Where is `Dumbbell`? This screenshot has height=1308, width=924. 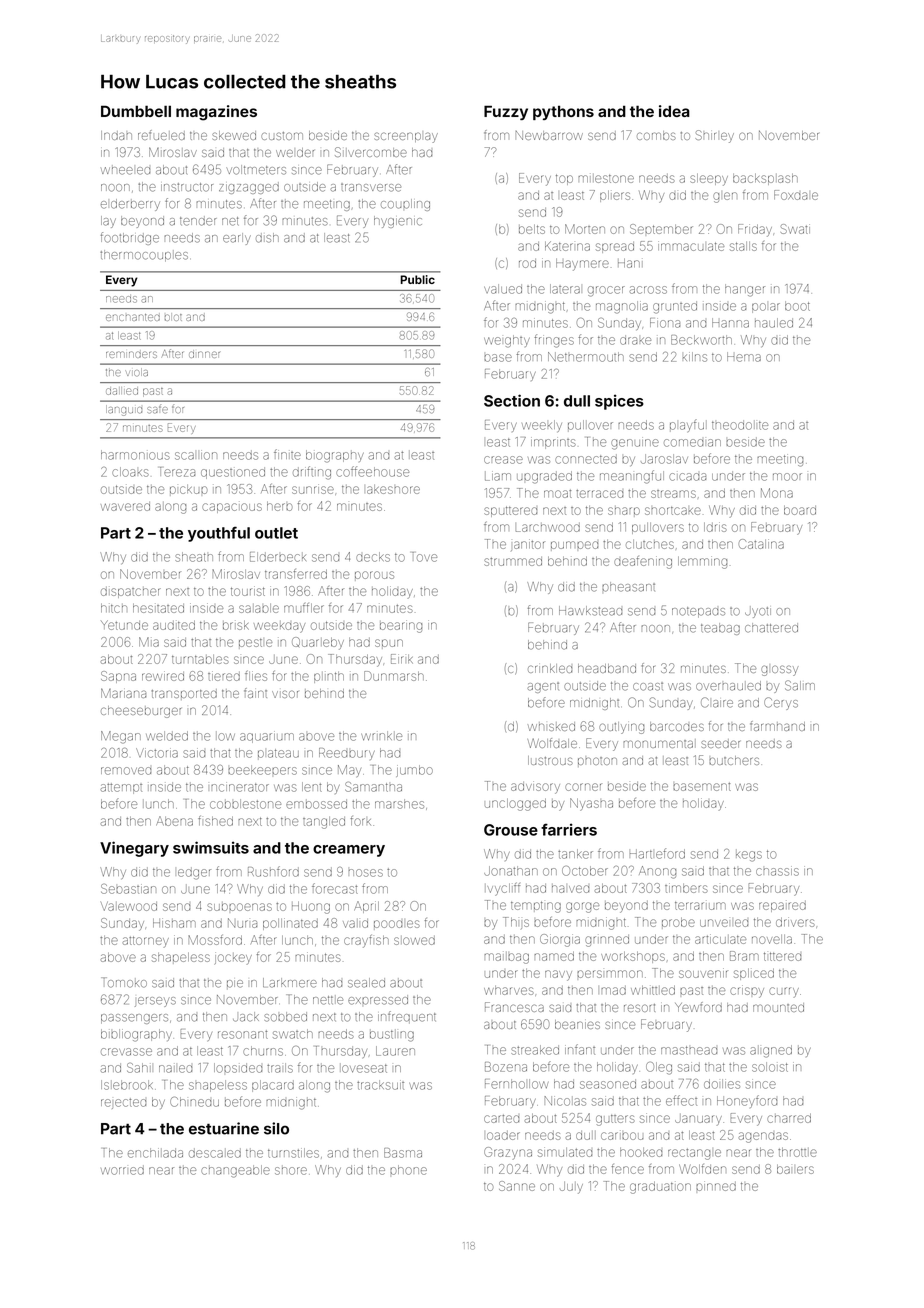
Dumbbell is located at coordinates (136, 111).
